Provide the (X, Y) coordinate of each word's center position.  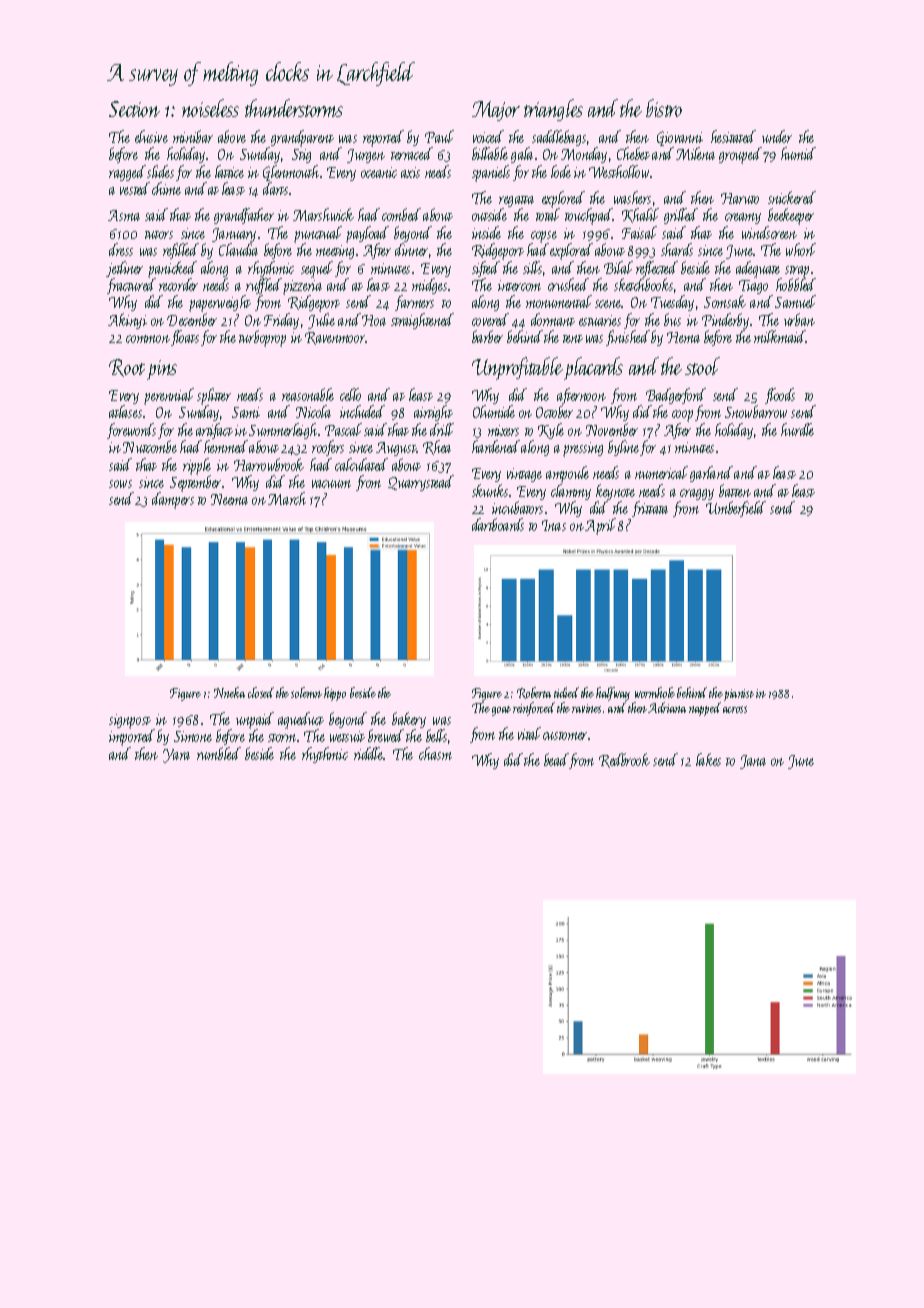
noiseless (210, 108)
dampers (173, 501)
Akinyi (127, 321)
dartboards (498, 524)
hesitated (733, 136)
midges (429, 286)
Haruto (740, 198)
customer (565, 736)
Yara (176, 756)
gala (522, 155)
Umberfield (736, 509)
